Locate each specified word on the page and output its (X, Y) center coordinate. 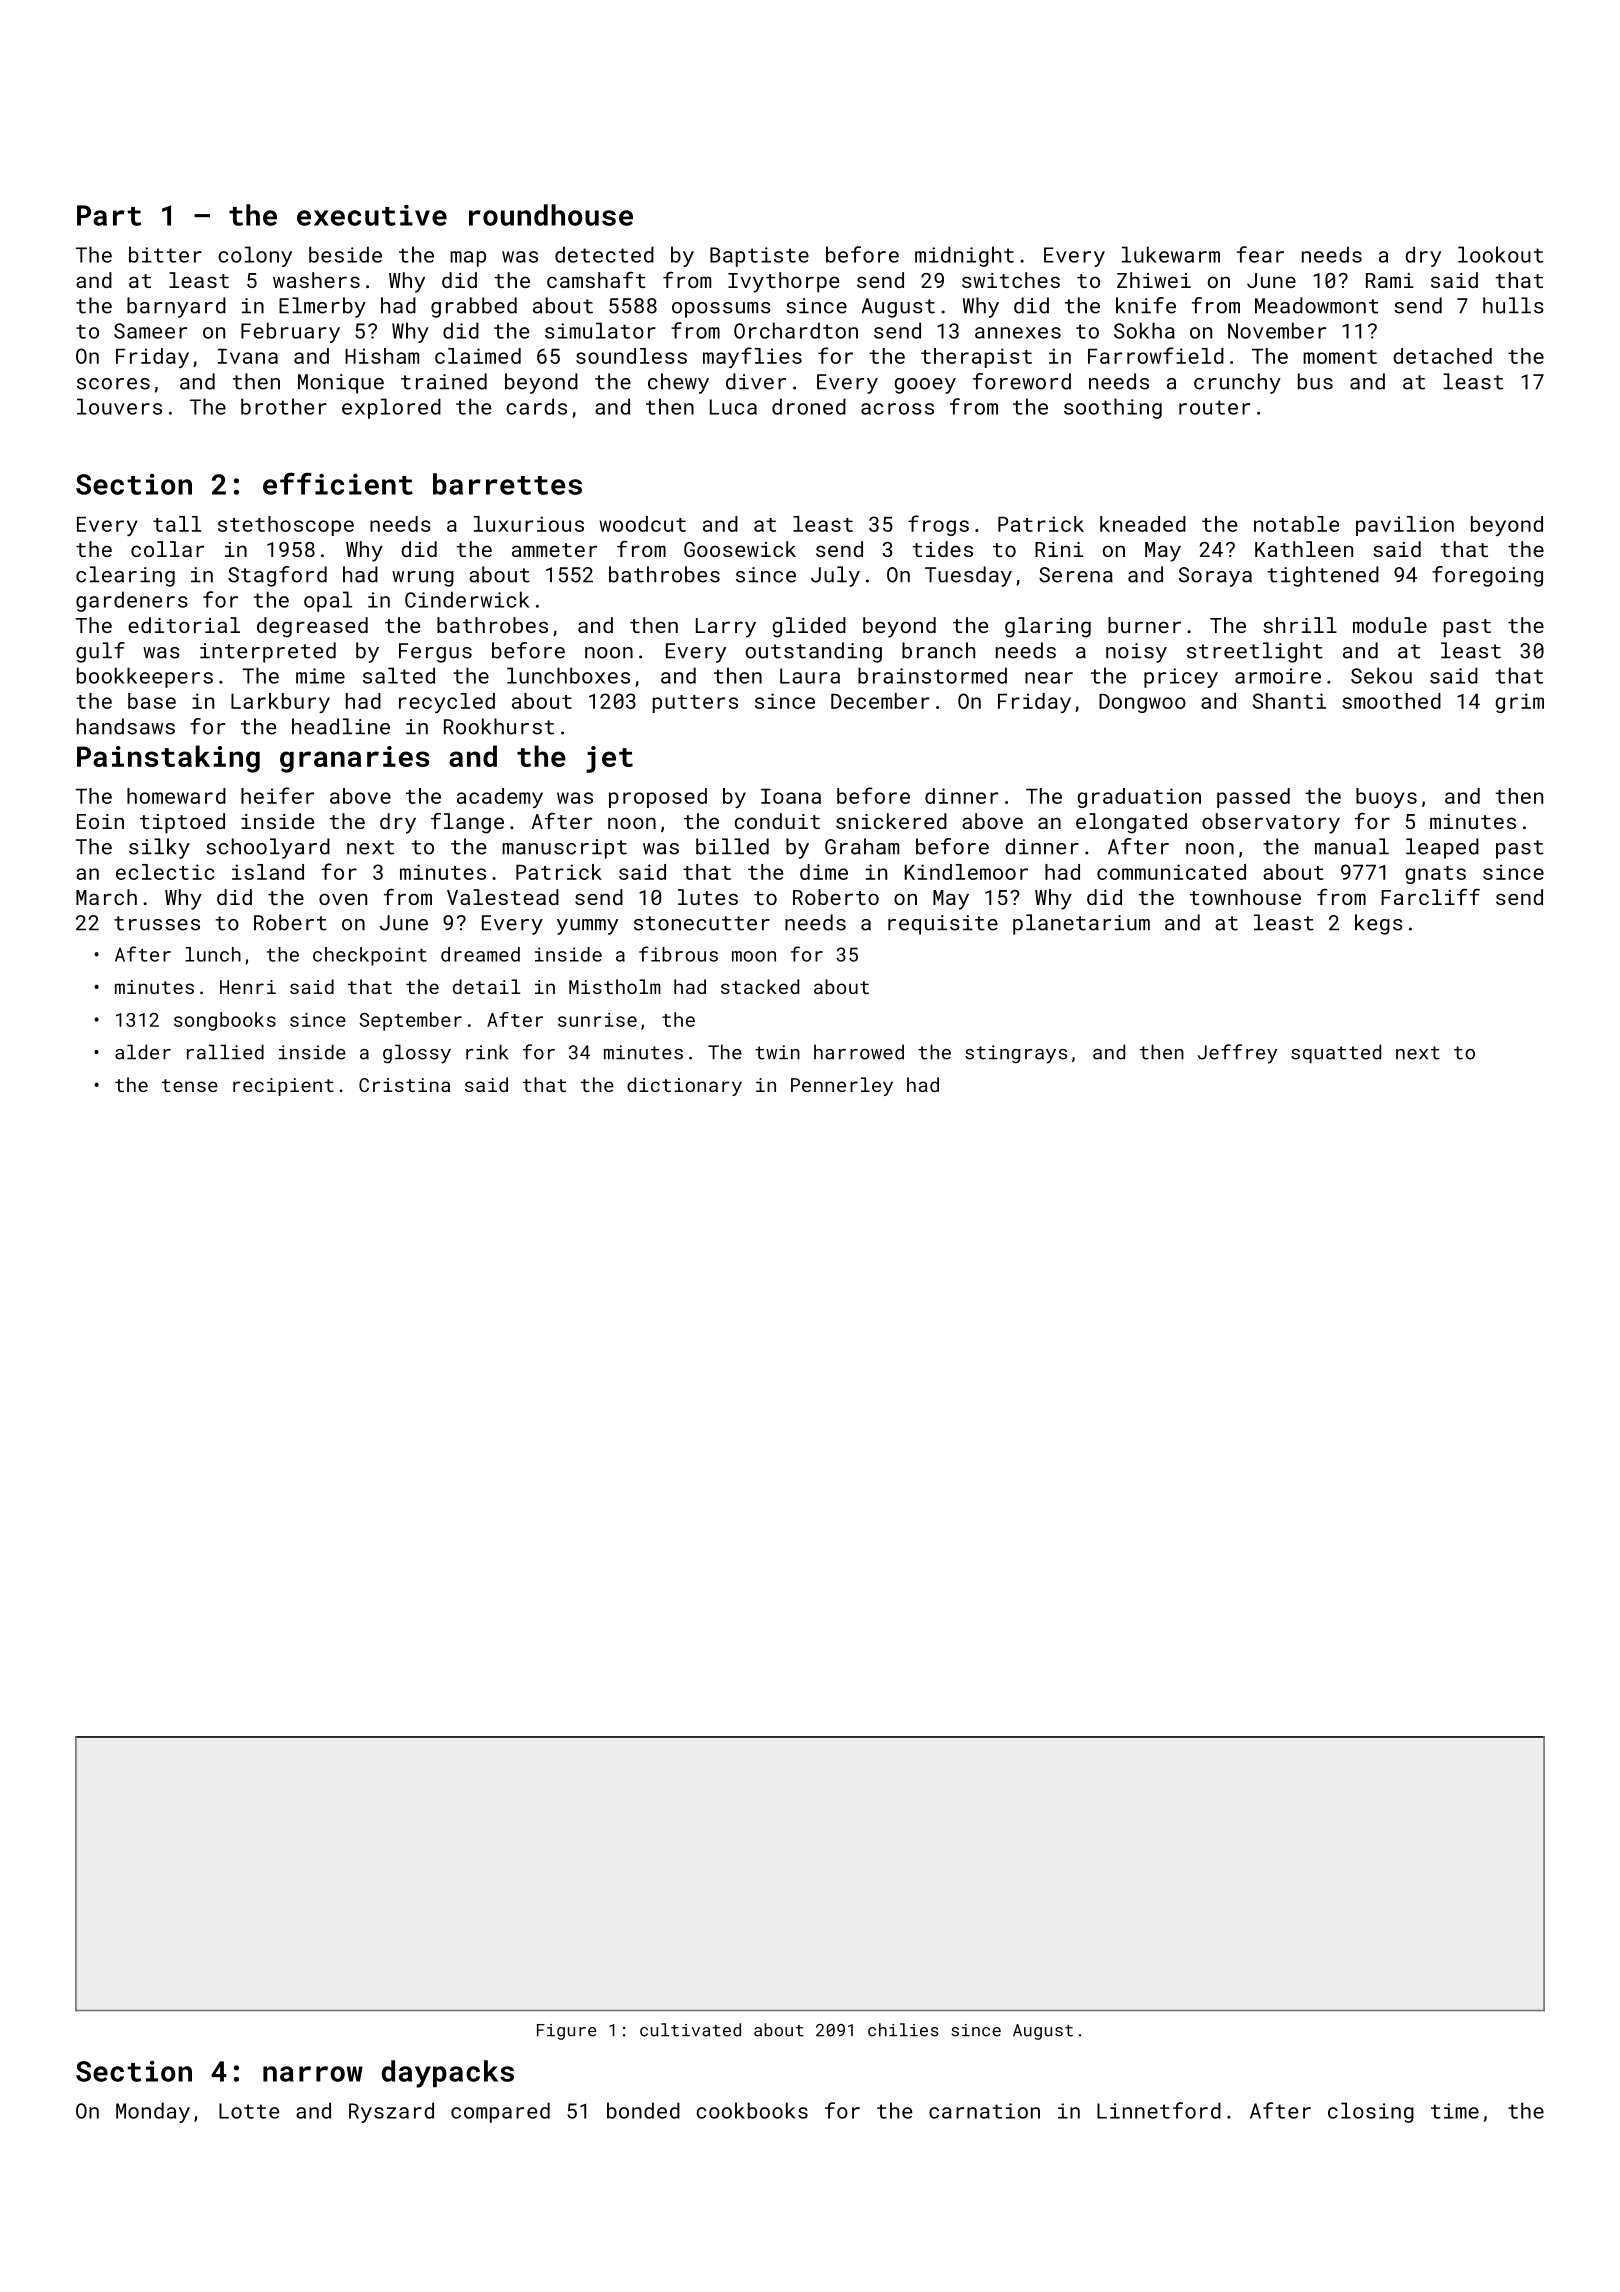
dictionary (684, 1086)
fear (1260, 254)
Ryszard (391, 2112)
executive (372, 215)
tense (190, 1085)
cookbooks (752, 2110)
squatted (1336, 1053)
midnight (964, 256)
